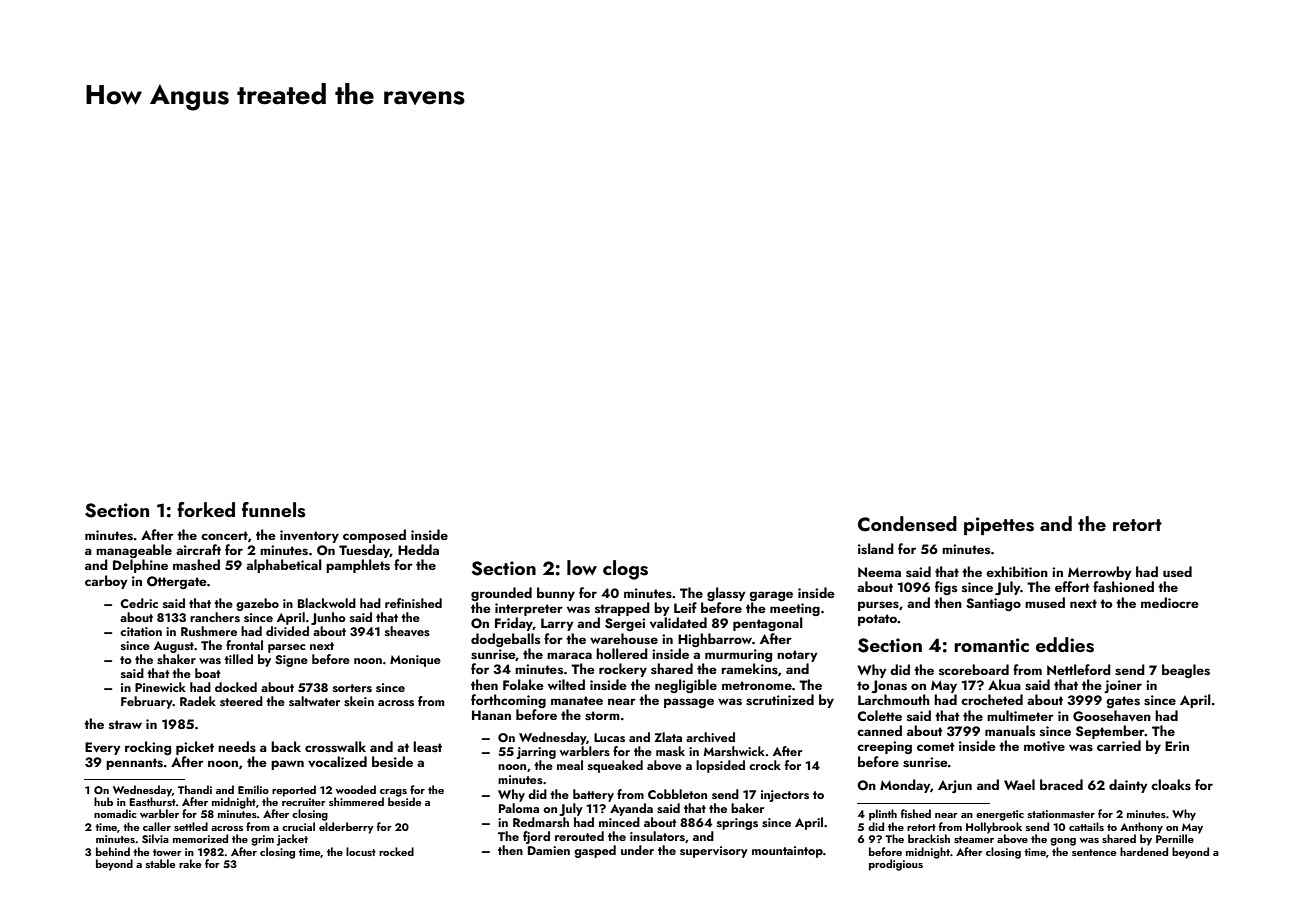 This screenshot has height=924, width=1308. What do you see at coordinates (134, 551) in the screenshot?
I see `manageable` at bounding box center [134, 551].
